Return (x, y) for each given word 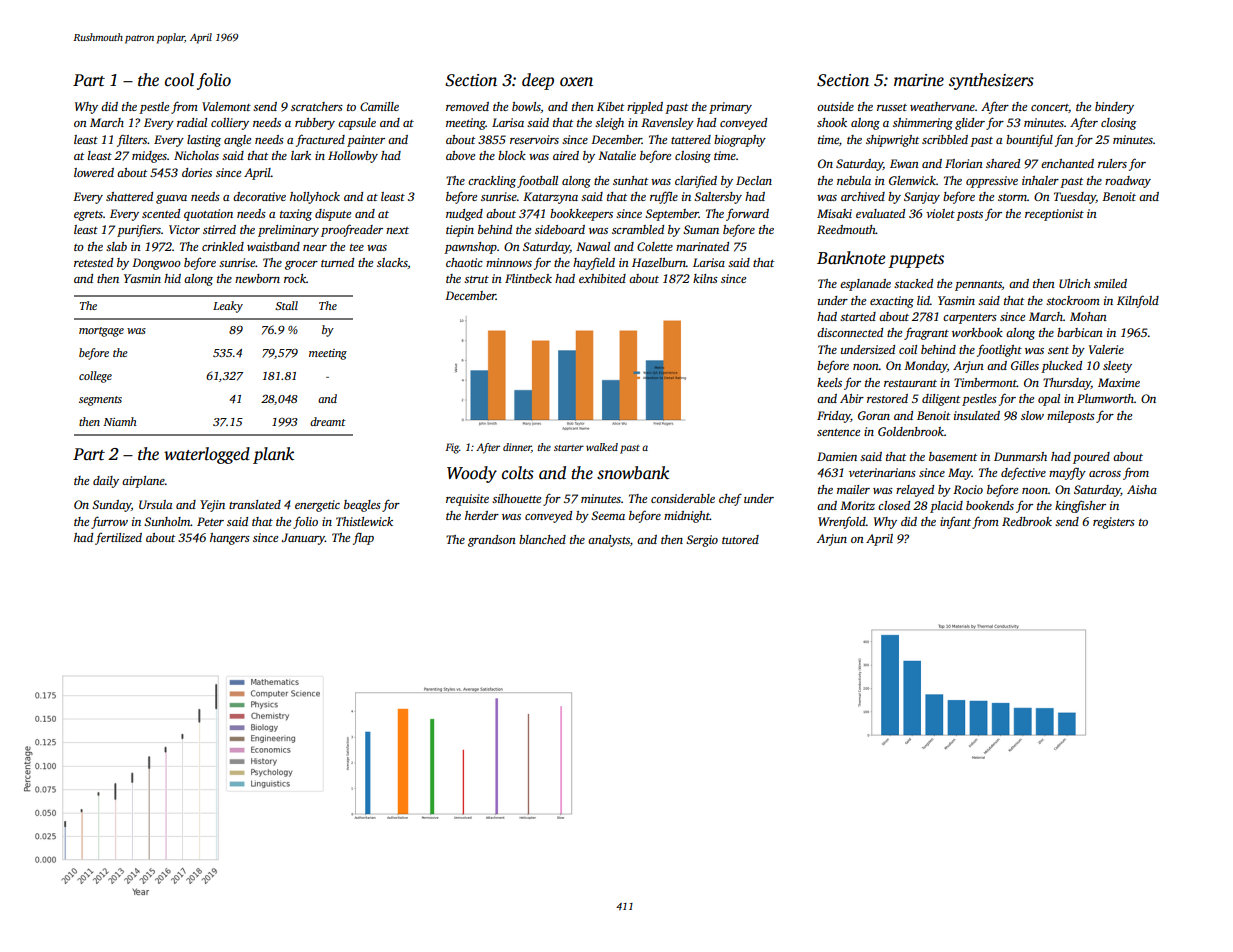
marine (919, 80)
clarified (696, 182)
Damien (837, 456)
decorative (259, 196)
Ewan (904, 163)
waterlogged (207, 455)
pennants (978, 286)
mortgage (101, 332)
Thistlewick (364, 521)
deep (538, 81)
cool (179, 80)
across (1105, 474)
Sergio (702, 541)
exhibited (602, 278)
